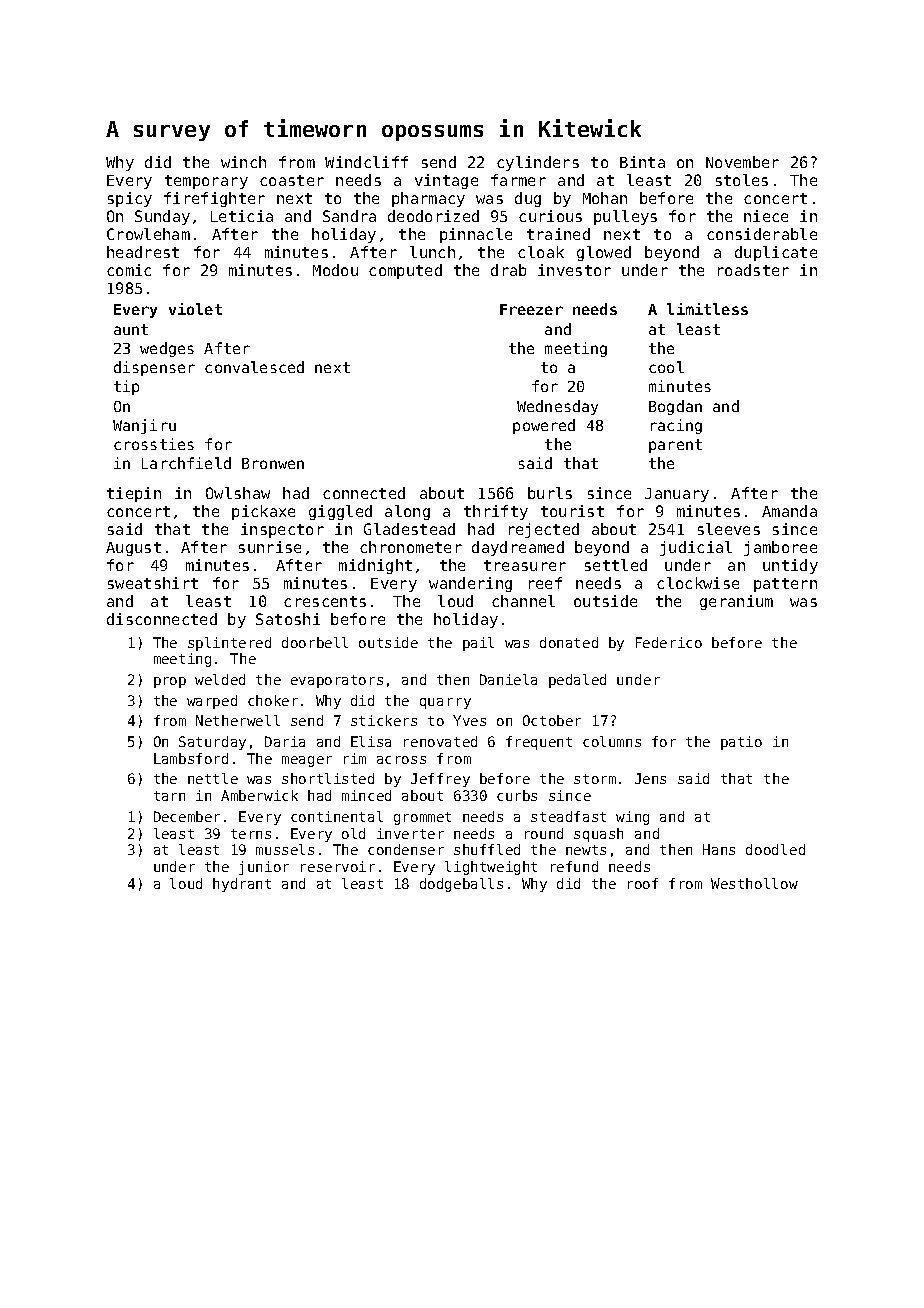 The height and width of the page is (1308, 924). I want to click on vintage, so click(446, 181).
